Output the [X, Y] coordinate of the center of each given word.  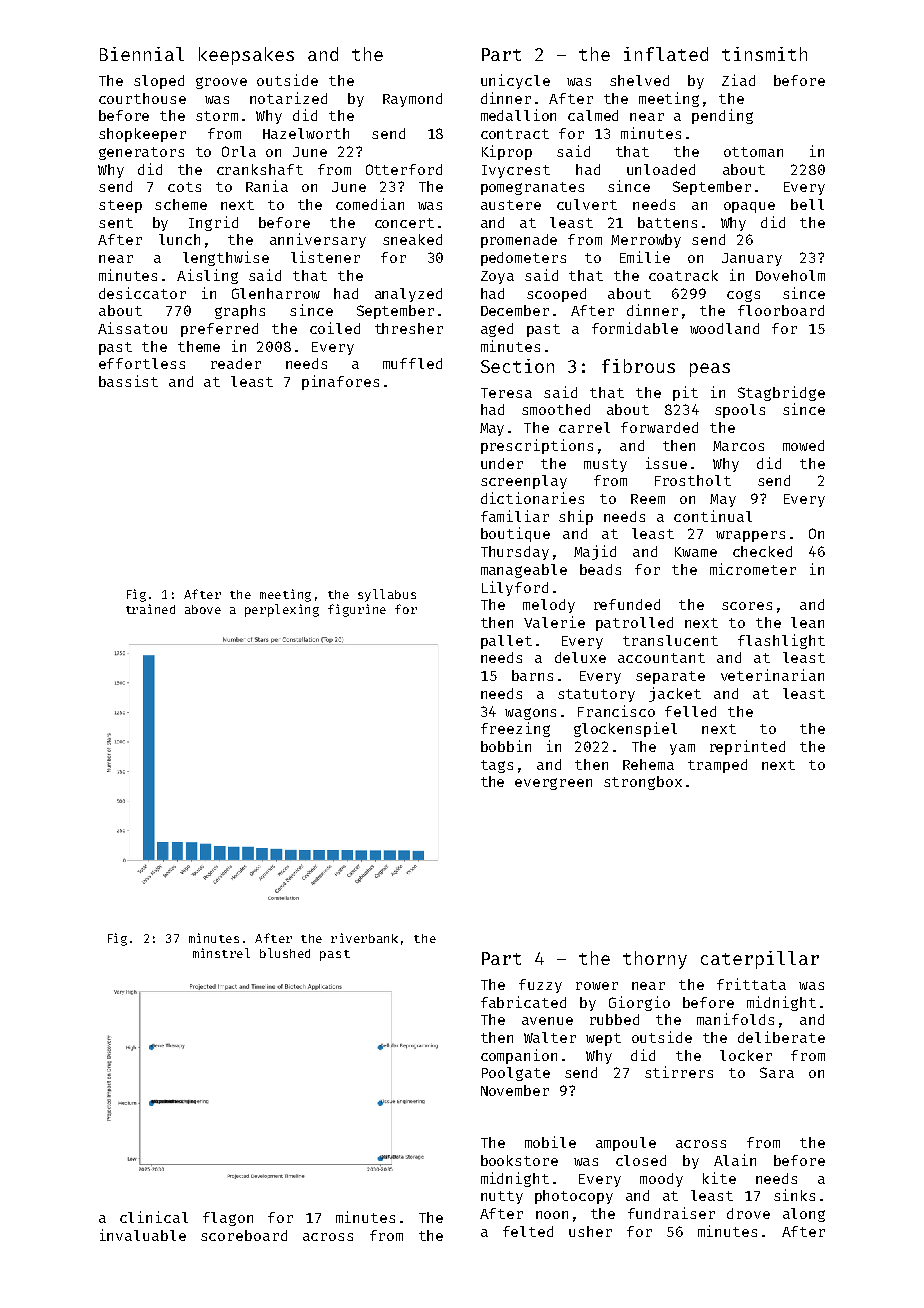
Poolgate [516, 1074]
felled [690, 711]
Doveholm [790, 275]
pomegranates [532, 188]
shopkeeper [142, 135]
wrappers [750, 536]
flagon [228, 1219]
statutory [596, 695]
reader [236, 363]
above [203, 609]
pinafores [340, 382]
